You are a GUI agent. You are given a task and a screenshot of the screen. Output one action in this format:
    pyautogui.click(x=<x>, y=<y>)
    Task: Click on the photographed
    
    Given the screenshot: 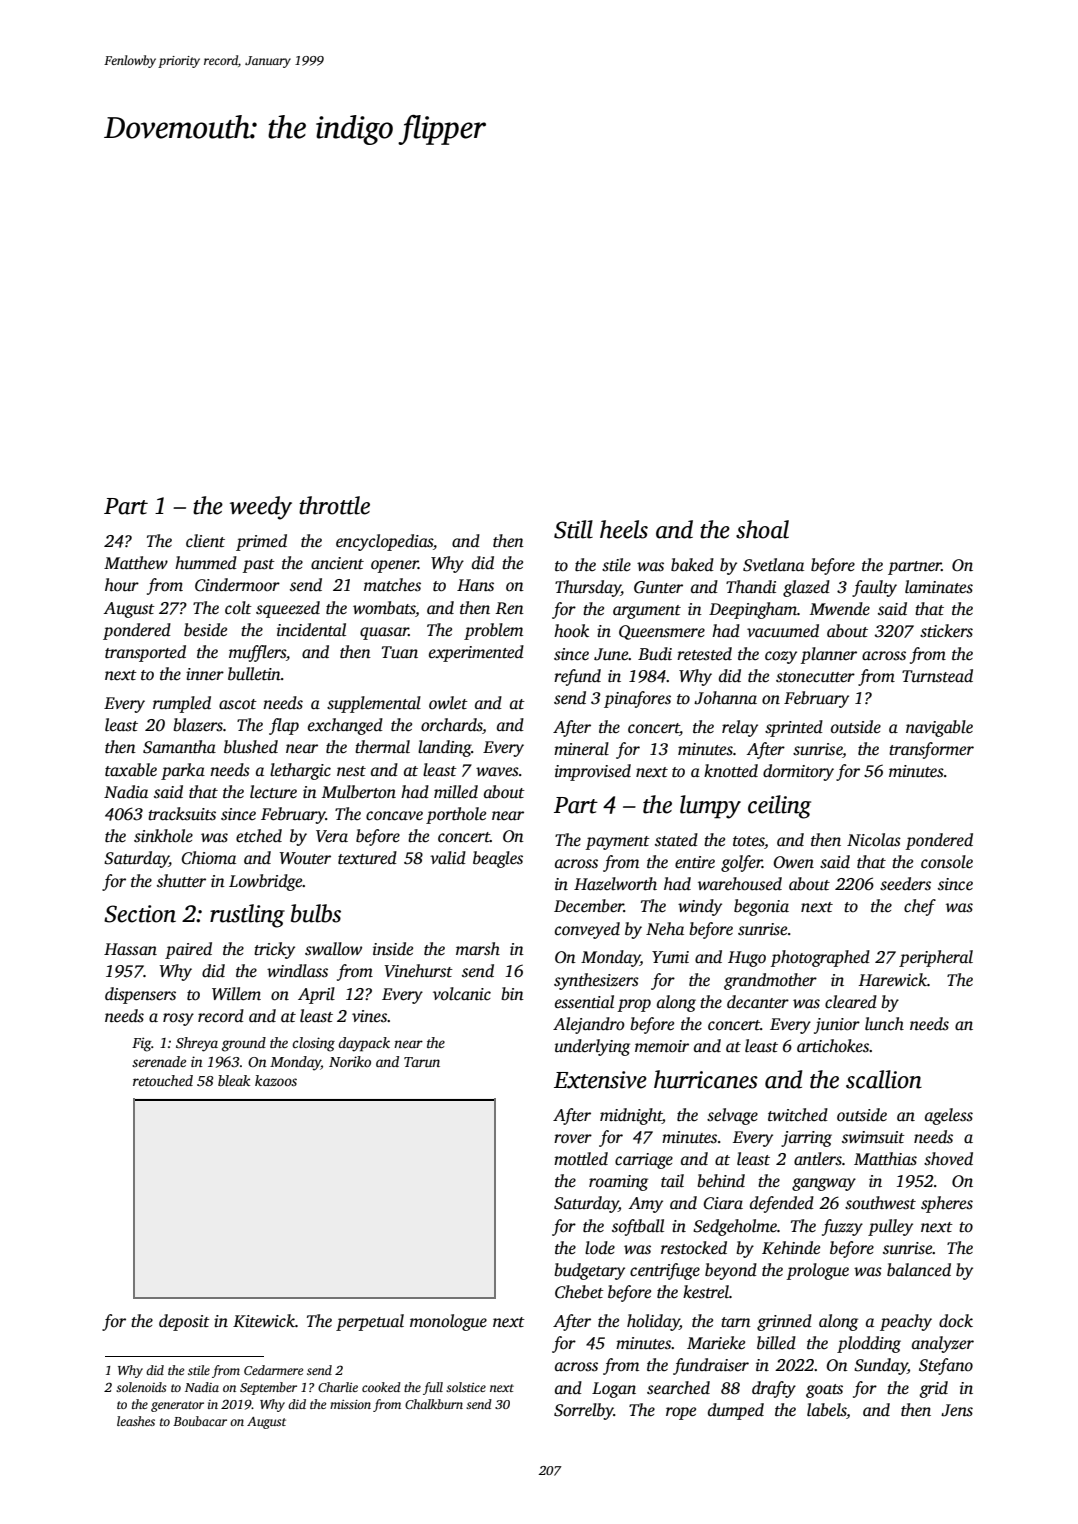 What is the action you would take?
    pyautogui.click(x=820, y=958)
